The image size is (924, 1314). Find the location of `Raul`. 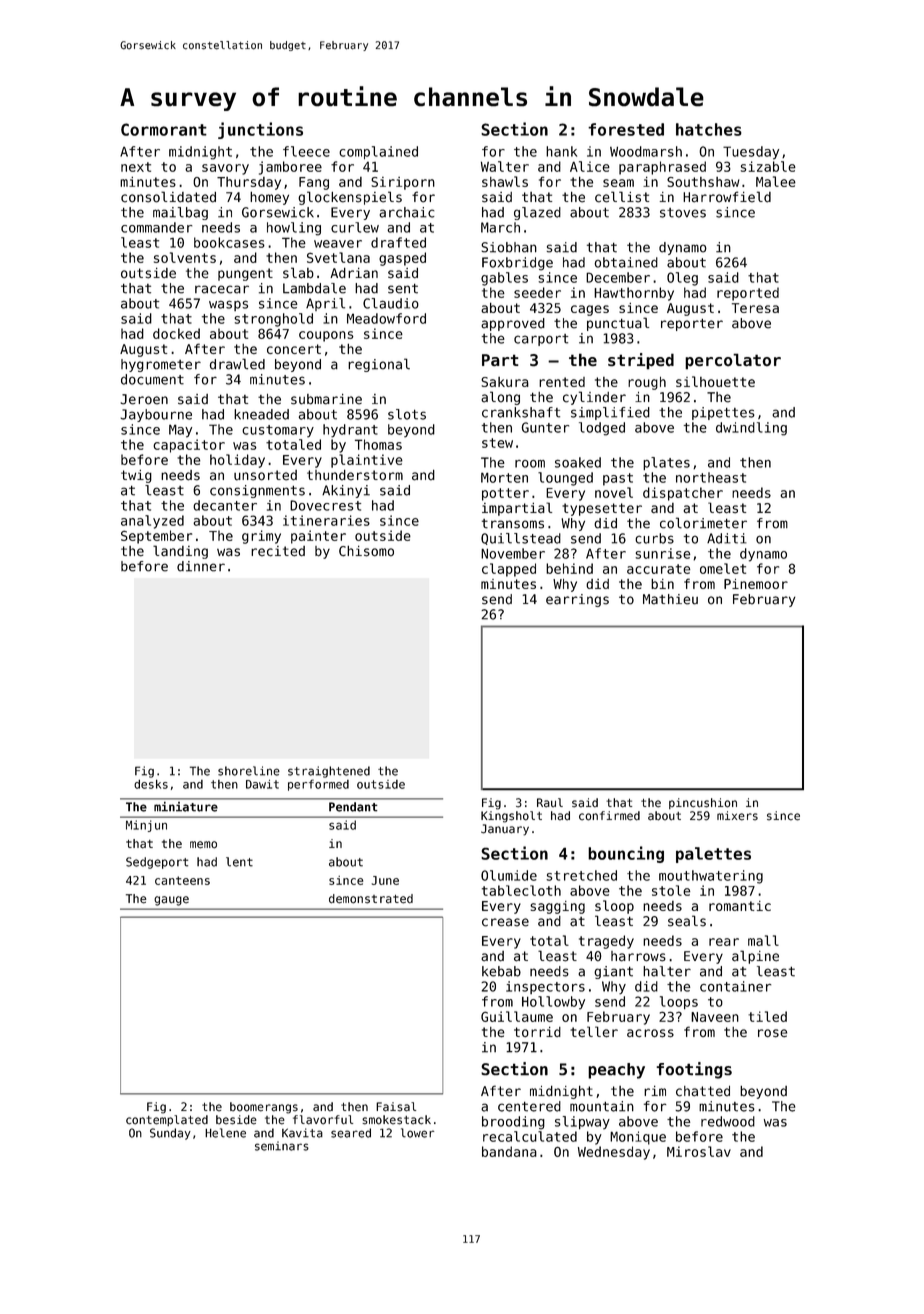

Raul is located at coordinates (550, 803).
